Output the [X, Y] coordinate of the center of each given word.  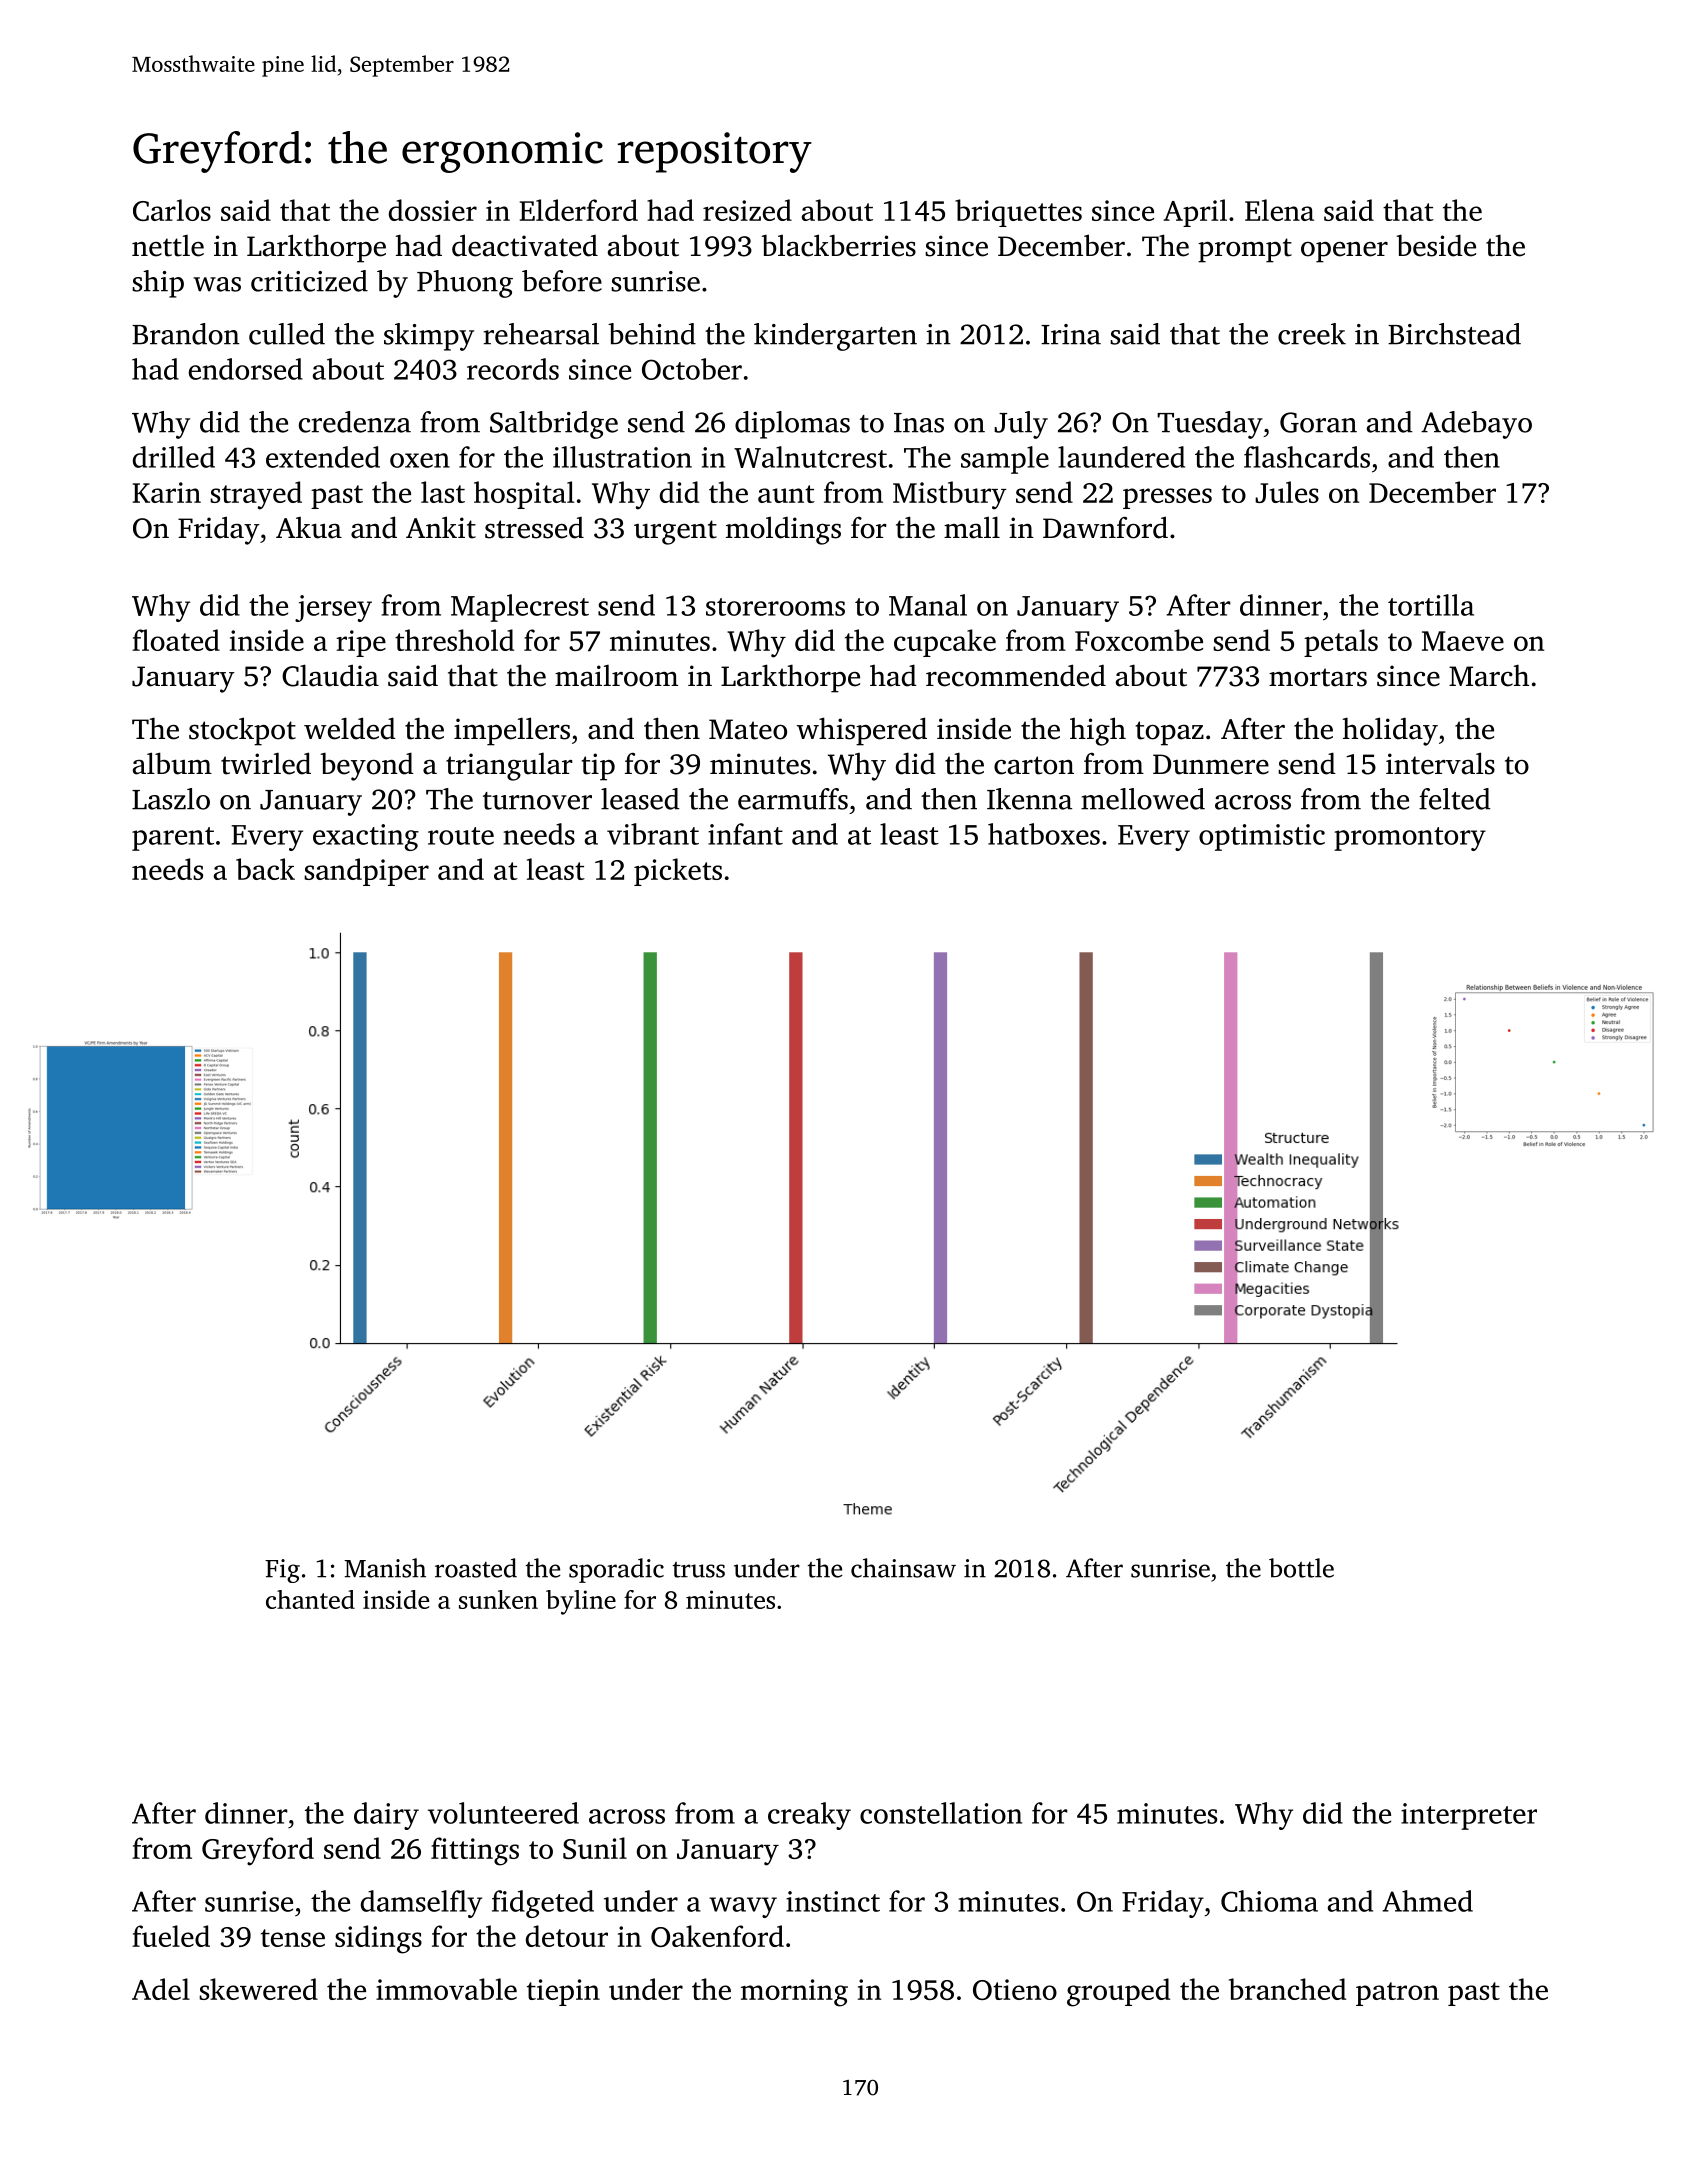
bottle [1301, 1568]
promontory [1410, 839]
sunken [498, 1599]
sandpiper [366, 872]
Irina [1071, 334]
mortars [1318, 677]
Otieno [1015, 1989]
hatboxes [1044, 834]
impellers [512, 731]
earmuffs [793, 799]
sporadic [616, 1570]
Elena [1279, 210]
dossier [433, 210]
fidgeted [543, 1904]
